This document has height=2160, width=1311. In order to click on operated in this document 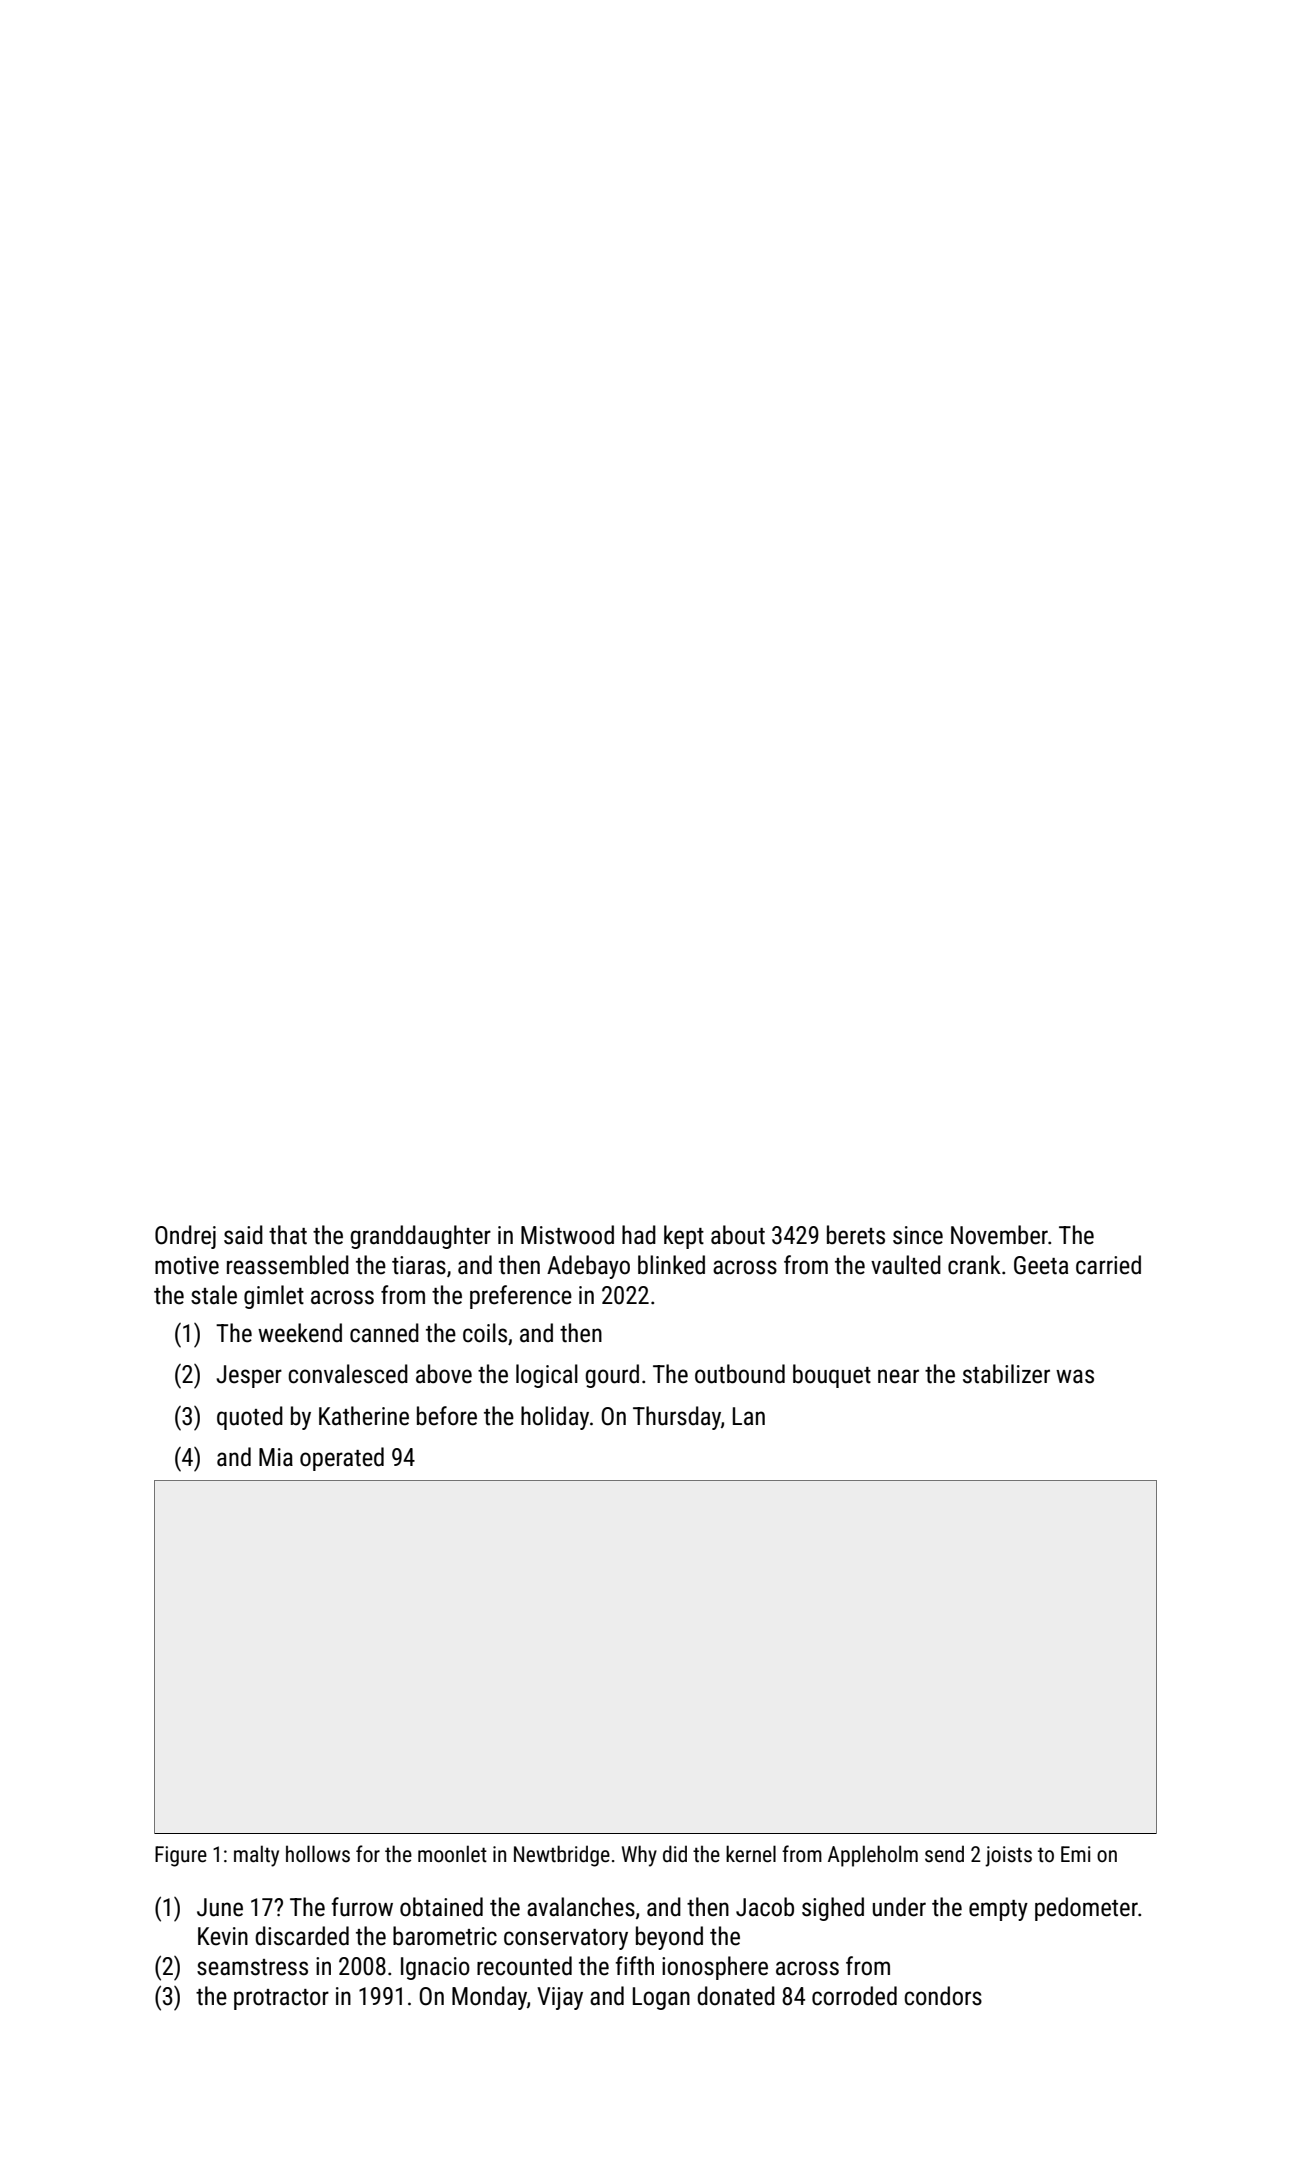, I will do `click(342, 1459)`.
